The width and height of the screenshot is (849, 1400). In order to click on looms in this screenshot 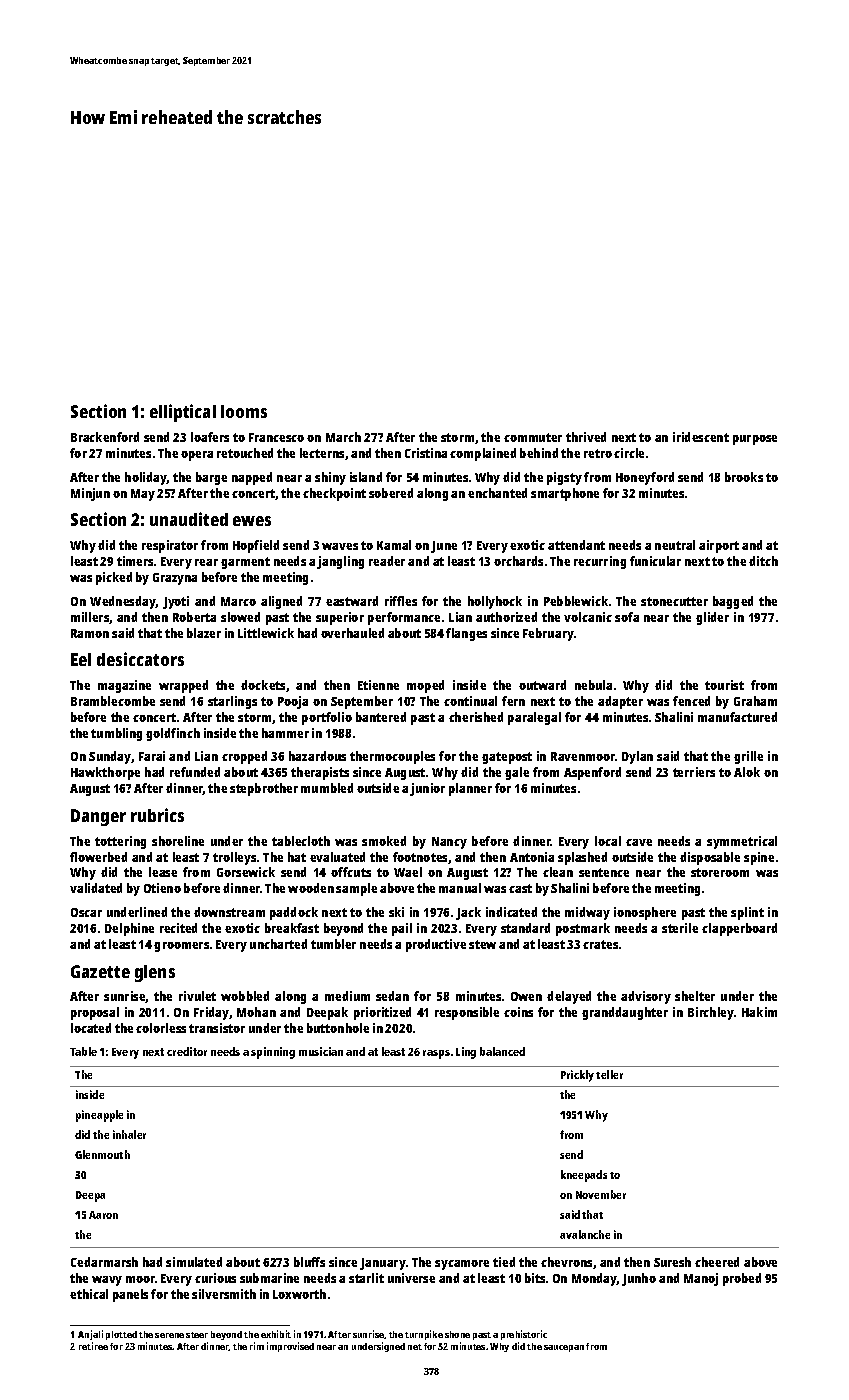, I will do `click(244, 411)`.
